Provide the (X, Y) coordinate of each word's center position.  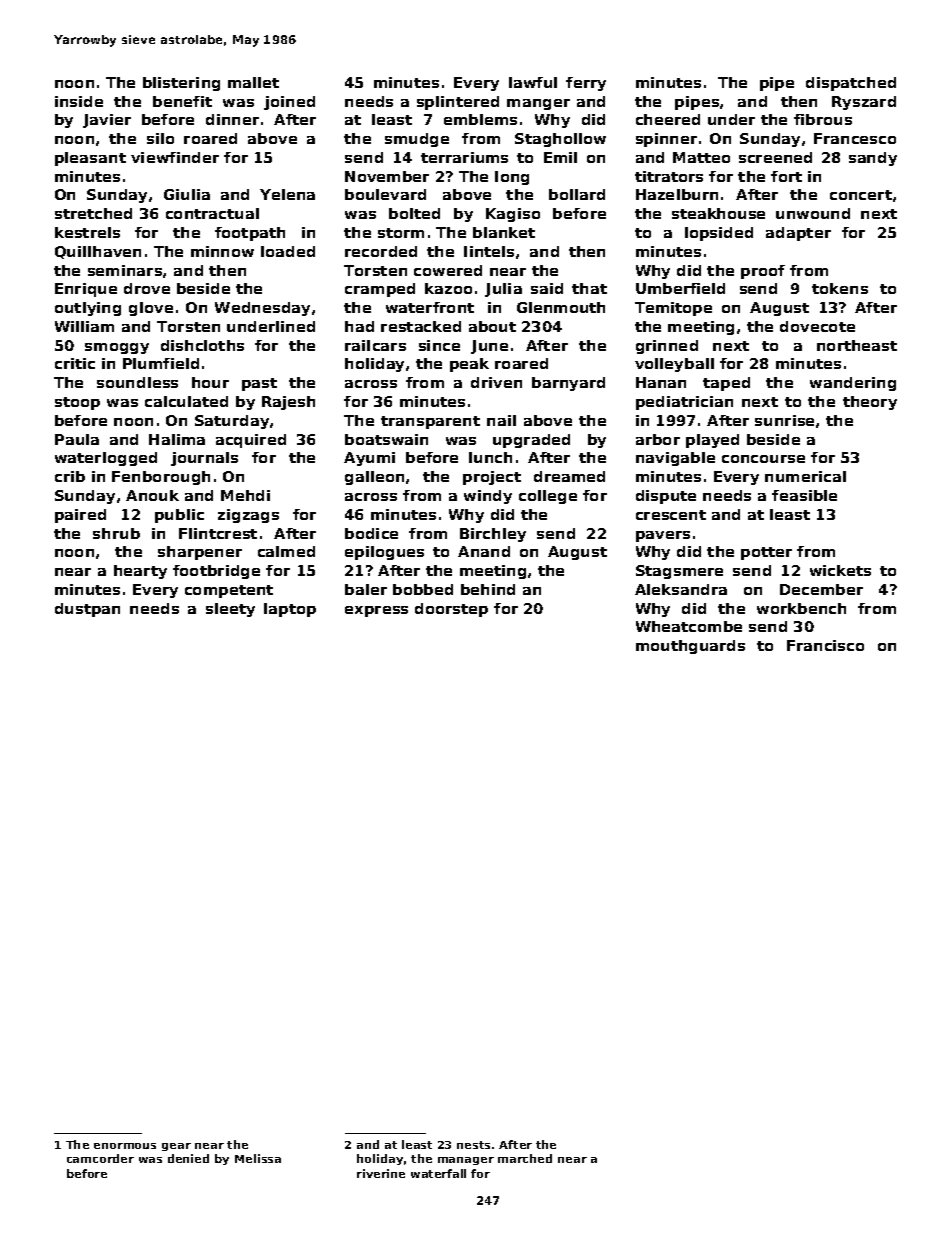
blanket (504, 232)
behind (488, 589)
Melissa (258, 1158)
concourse (763, 459)
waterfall (438, 1173)
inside (79, 101)
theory (870, 403)
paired (80, 516)
